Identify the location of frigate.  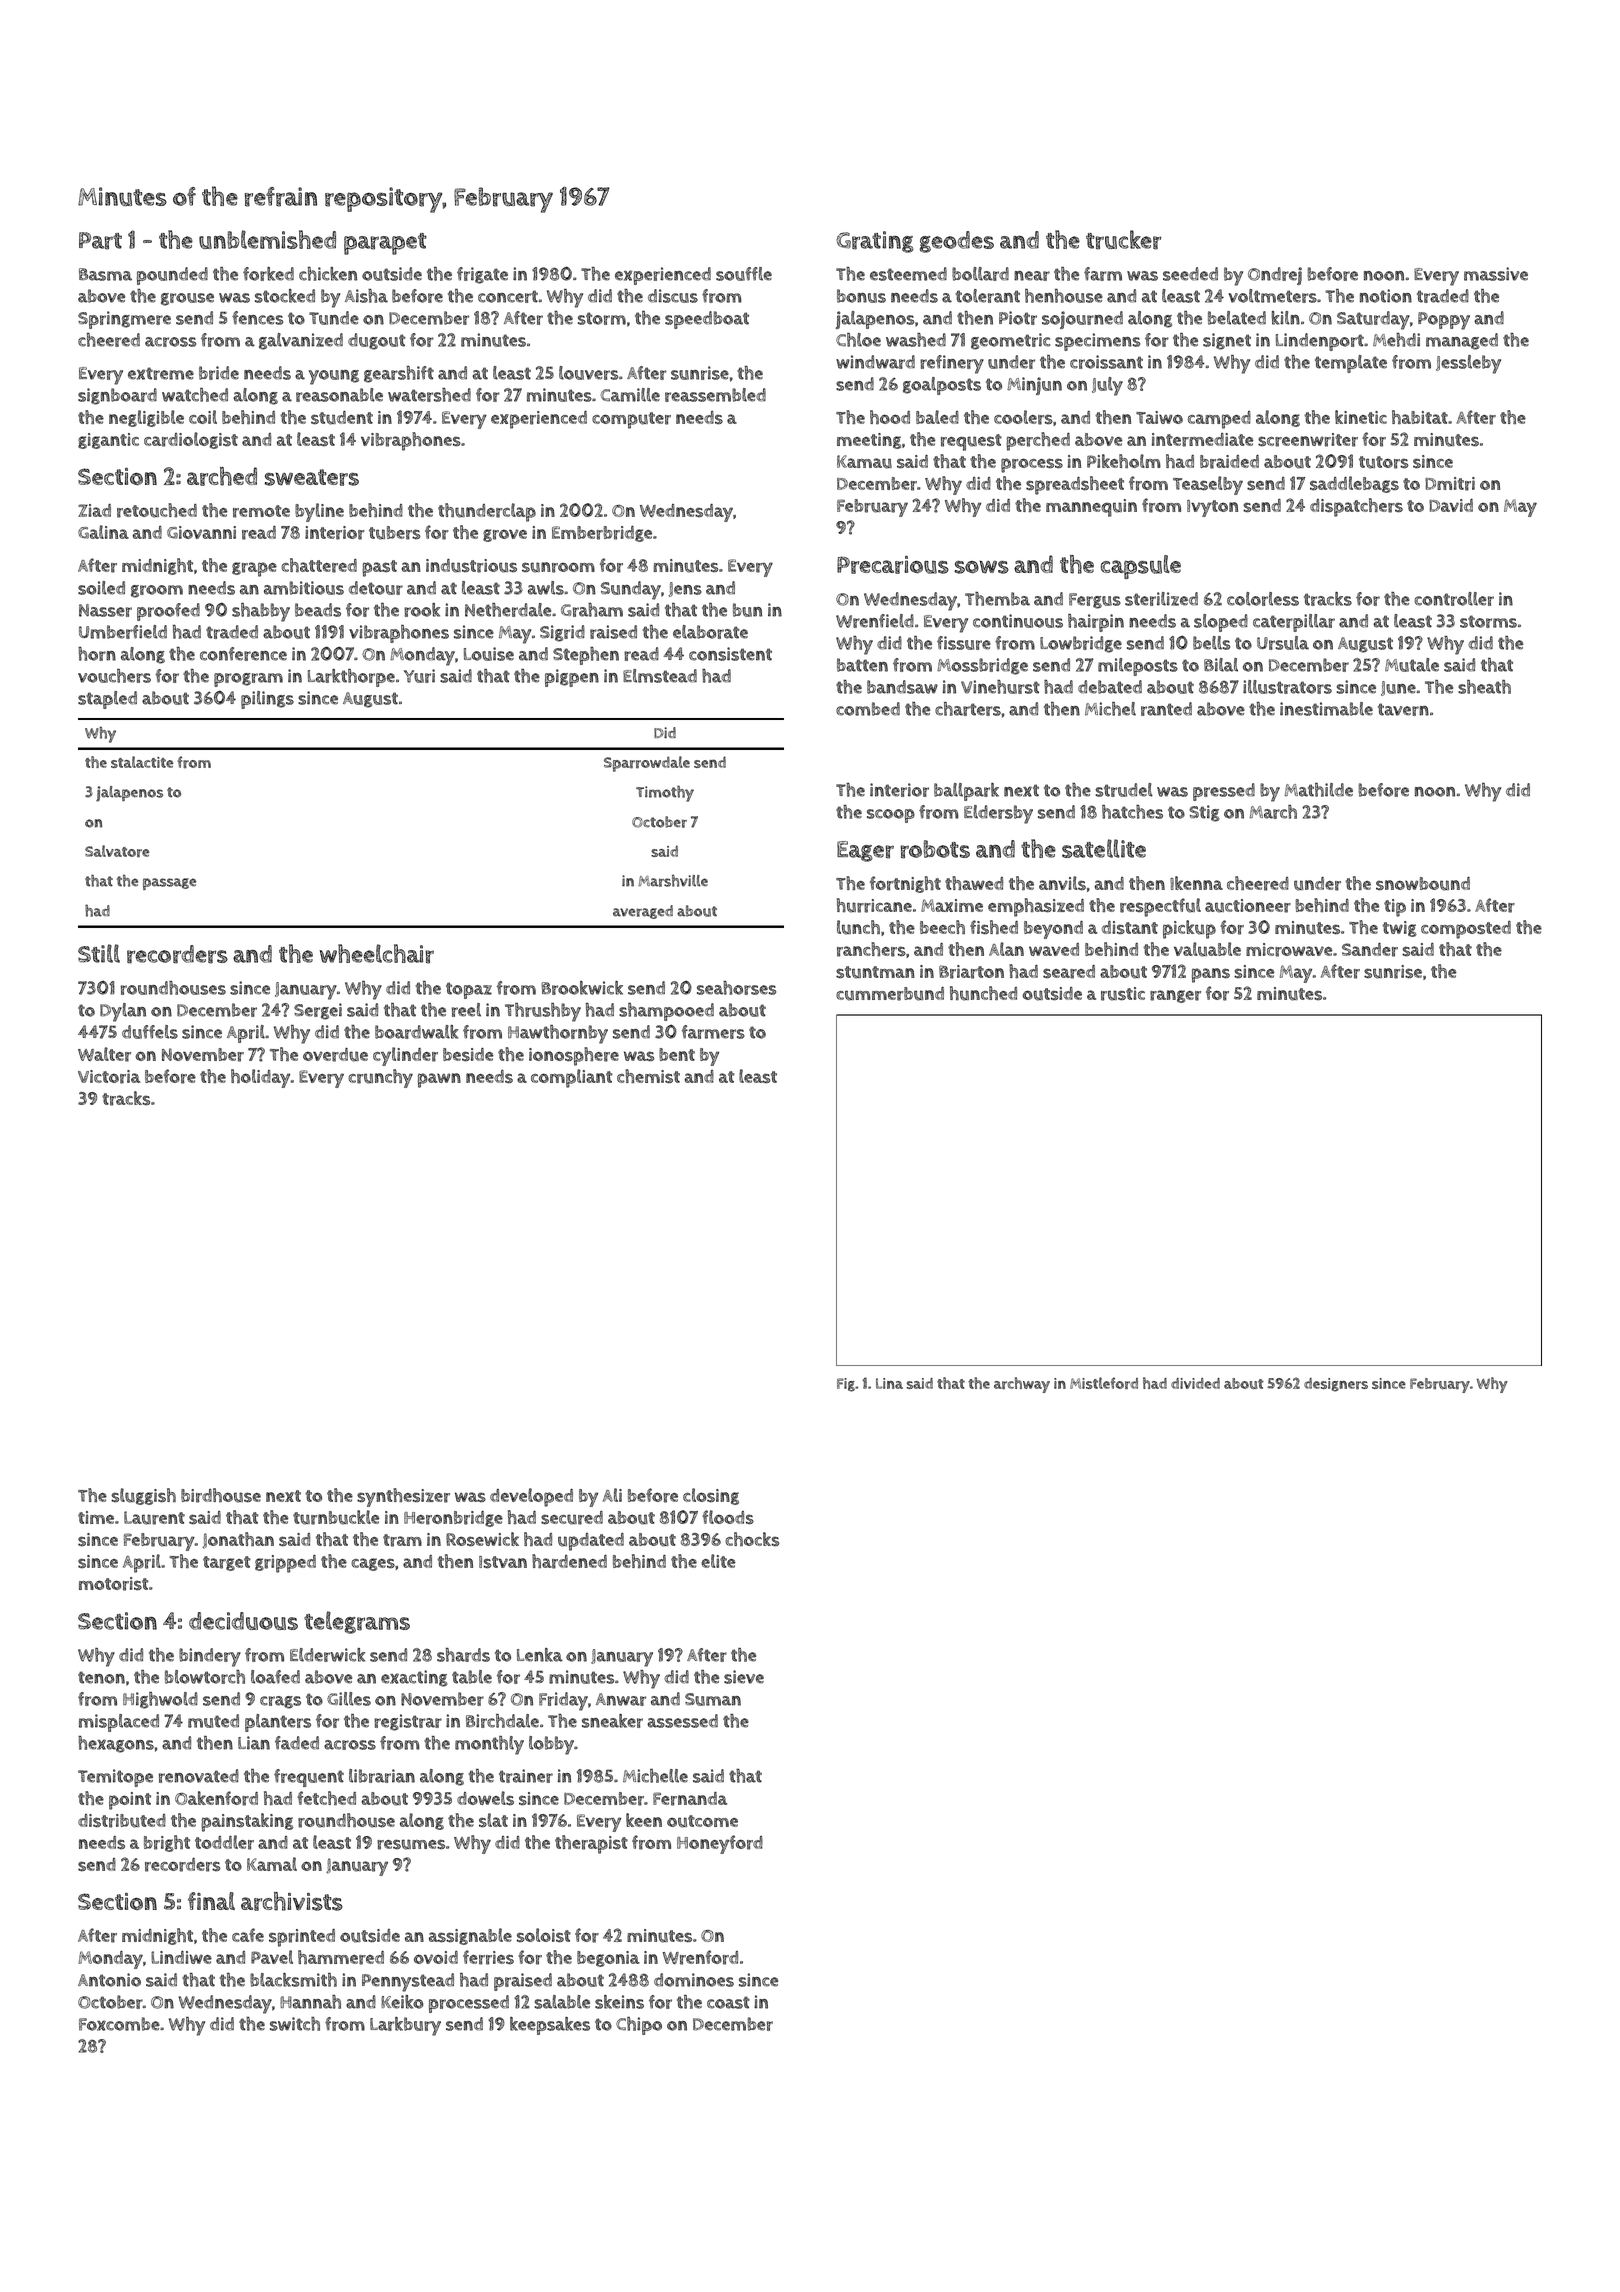
(482, 275).
